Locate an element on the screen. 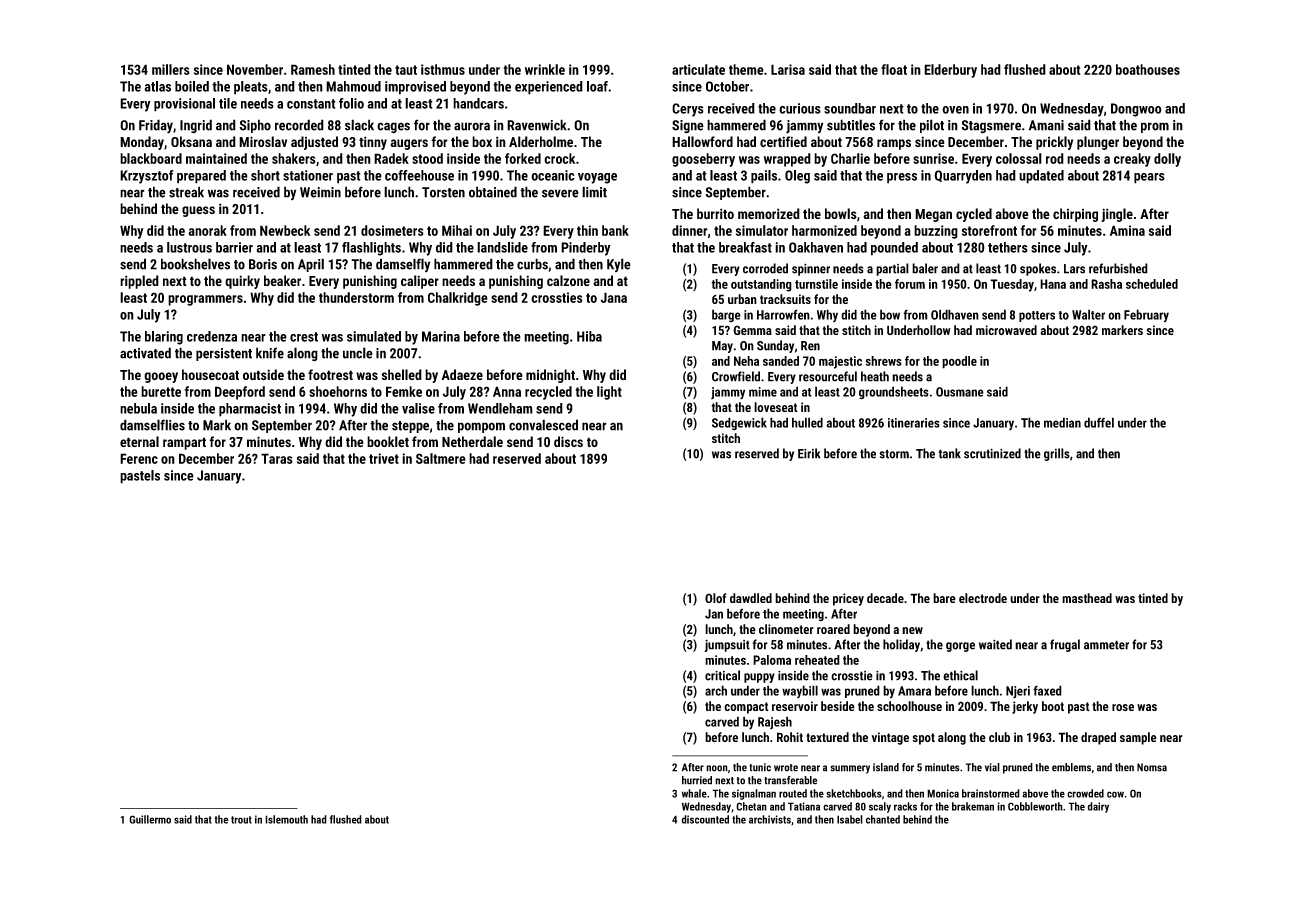  Elderbury is located at coordinates (950, 71).
